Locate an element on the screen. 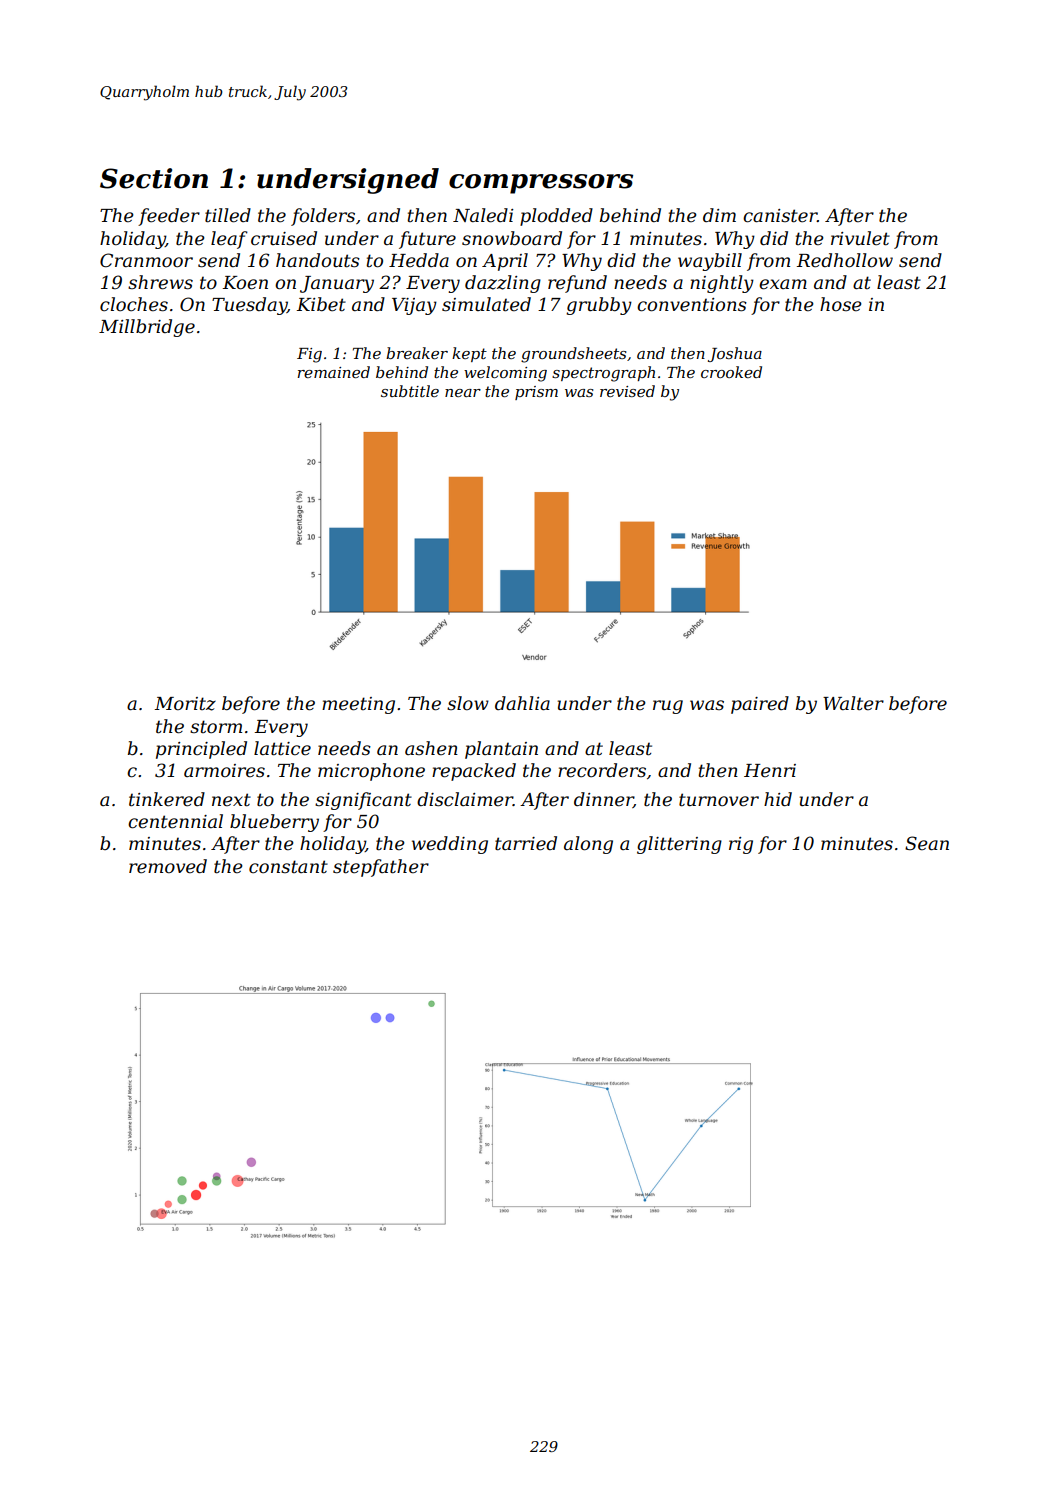  canister is located at coordinates (780, 216).
